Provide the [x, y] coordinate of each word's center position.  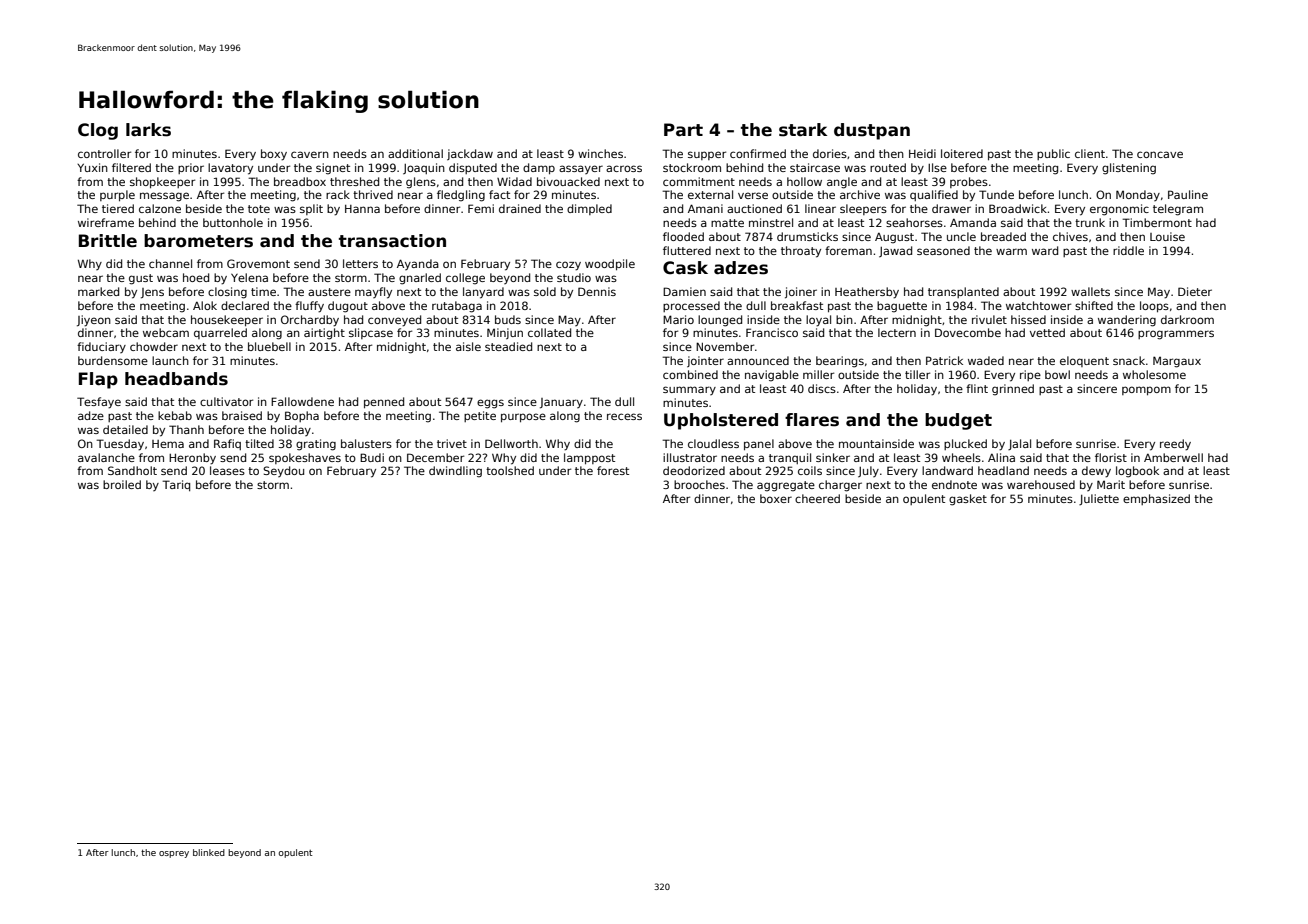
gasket [968, 500]
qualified [934, 195]
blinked [209, 852]
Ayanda [418, 264]
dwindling [455, 472]
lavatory [230, 169]
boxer [776, 498]
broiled [122, 484]
